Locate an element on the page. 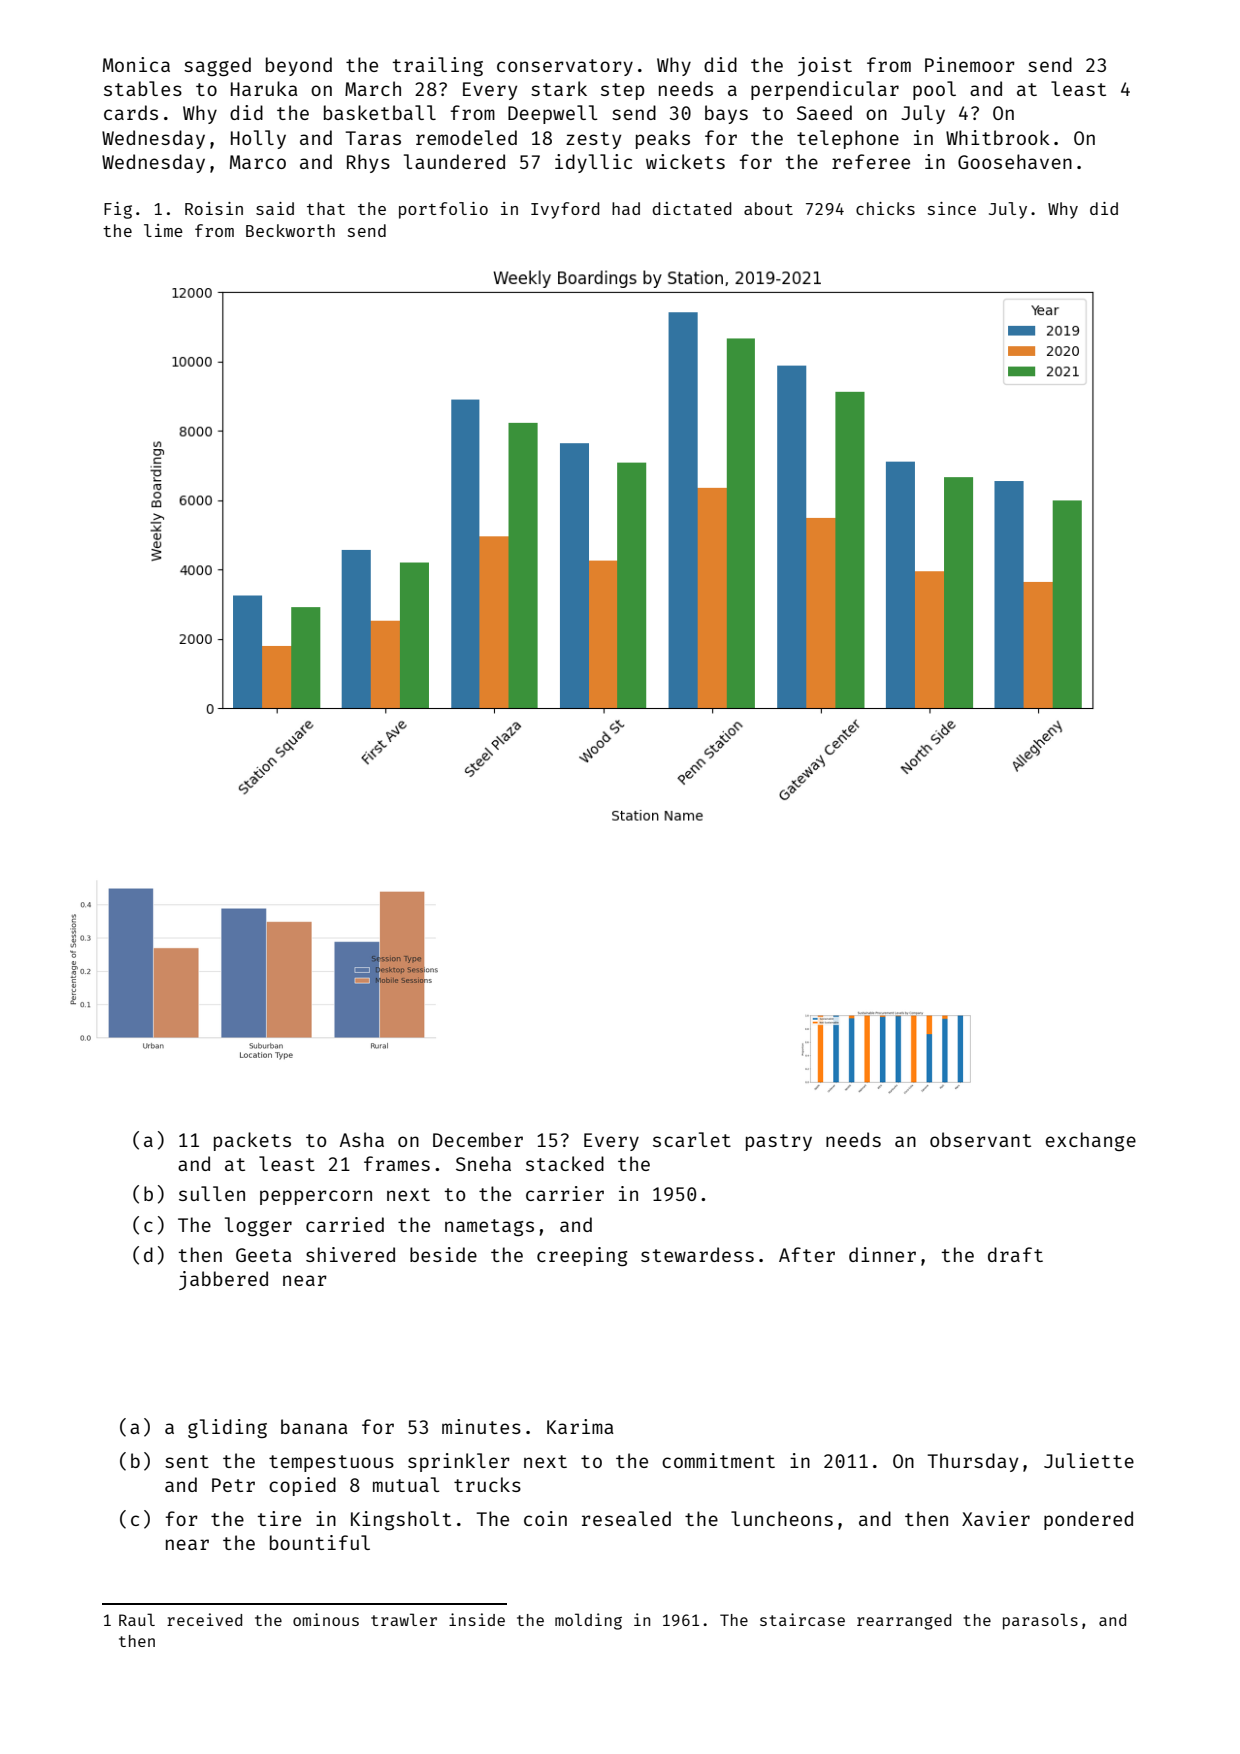 This page has width=1240, height=1754. conservatory is located at coordinates (565, 67).
